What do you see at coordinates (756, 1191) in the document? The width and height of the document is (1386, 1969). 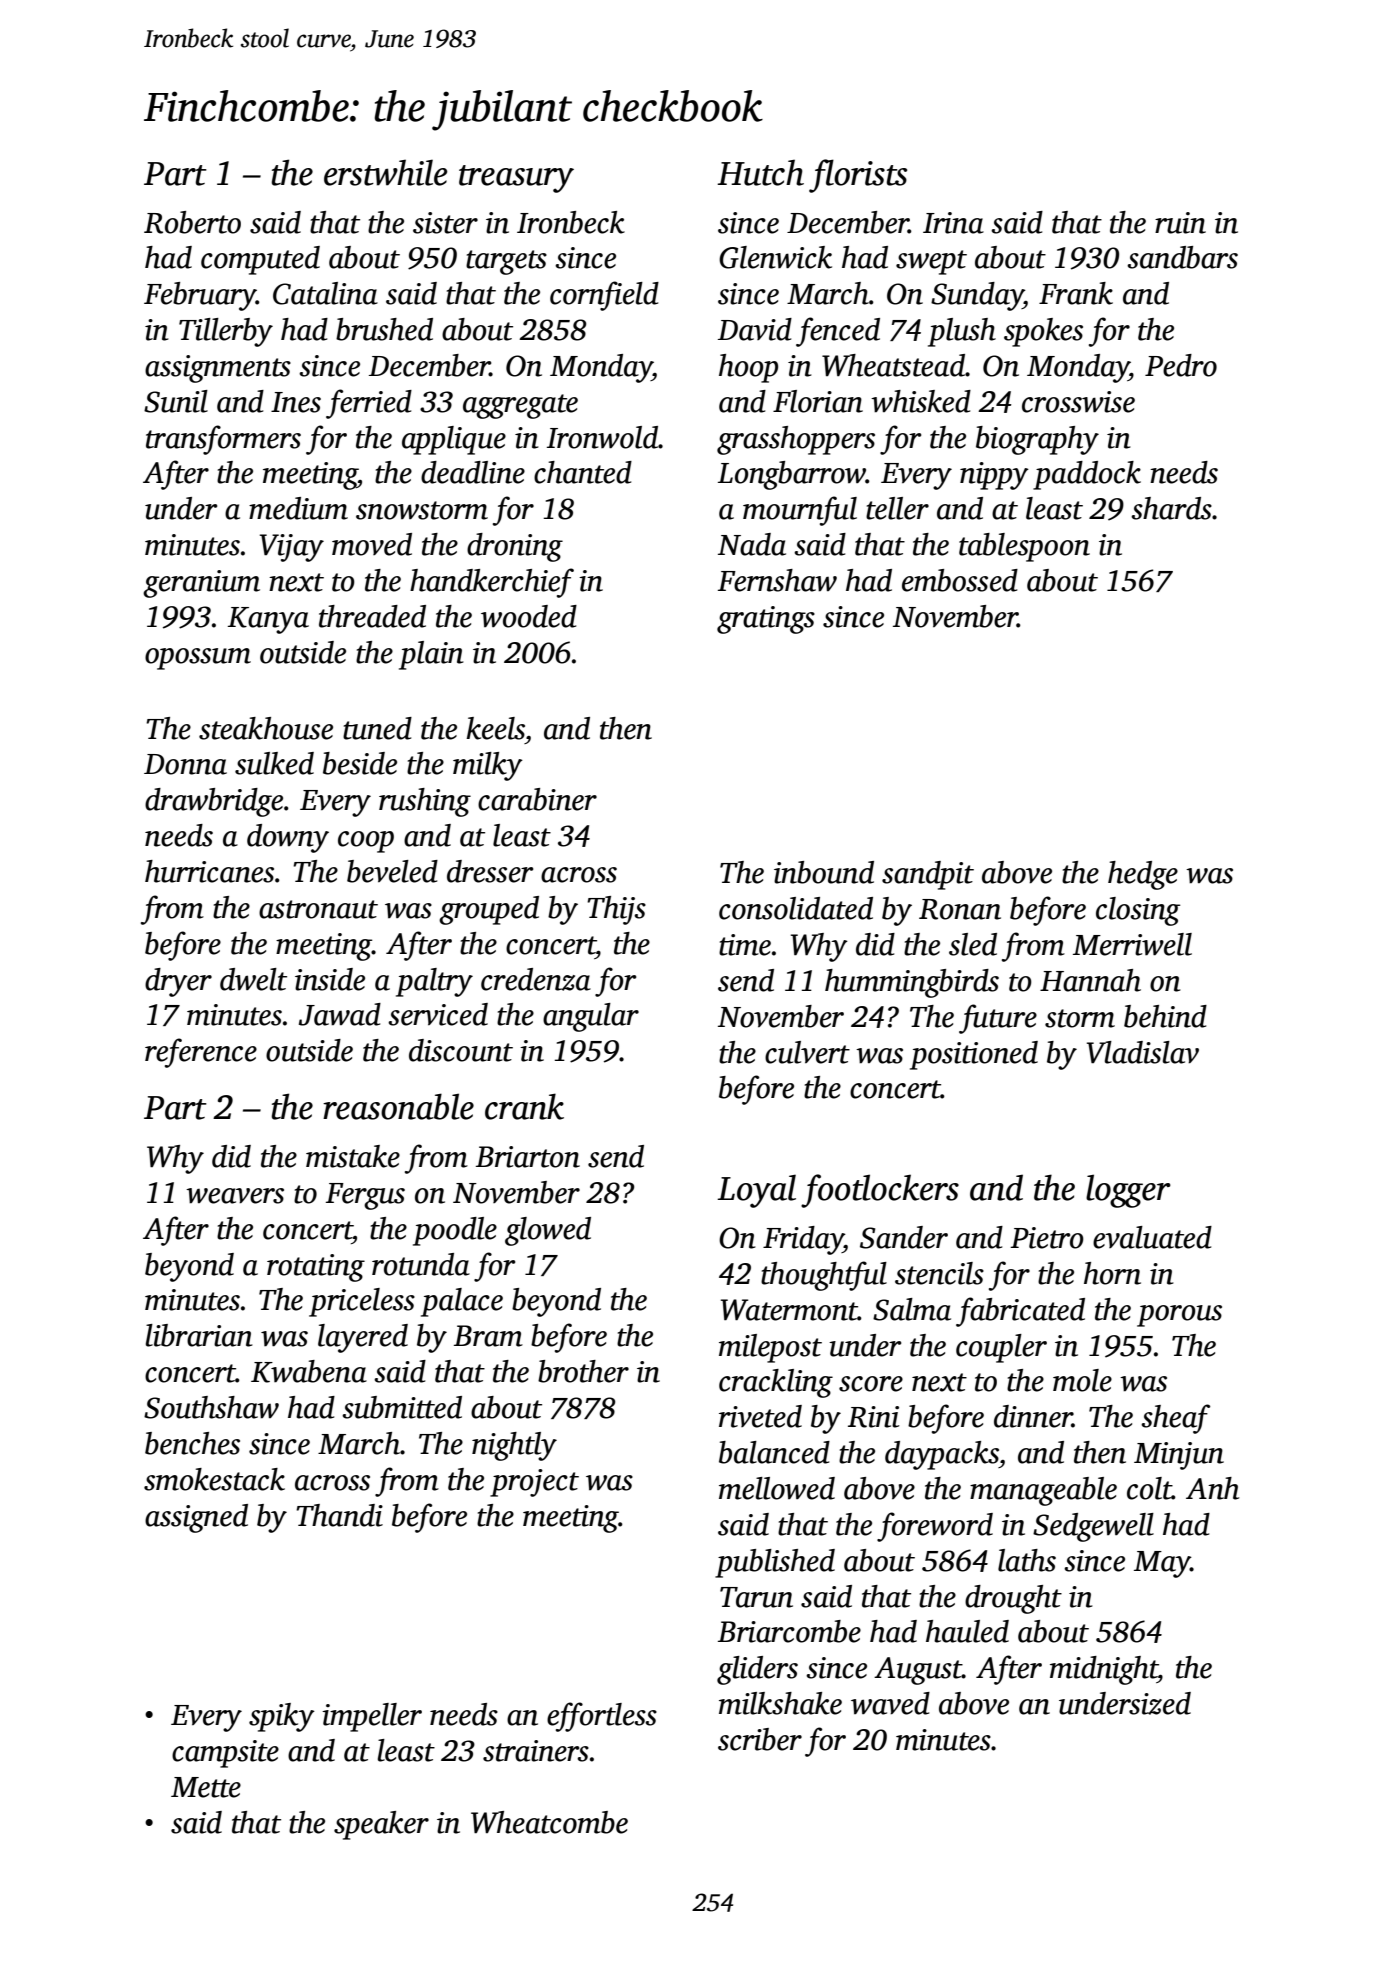 I see `Loyal` at bounding box center [756, 1191].
